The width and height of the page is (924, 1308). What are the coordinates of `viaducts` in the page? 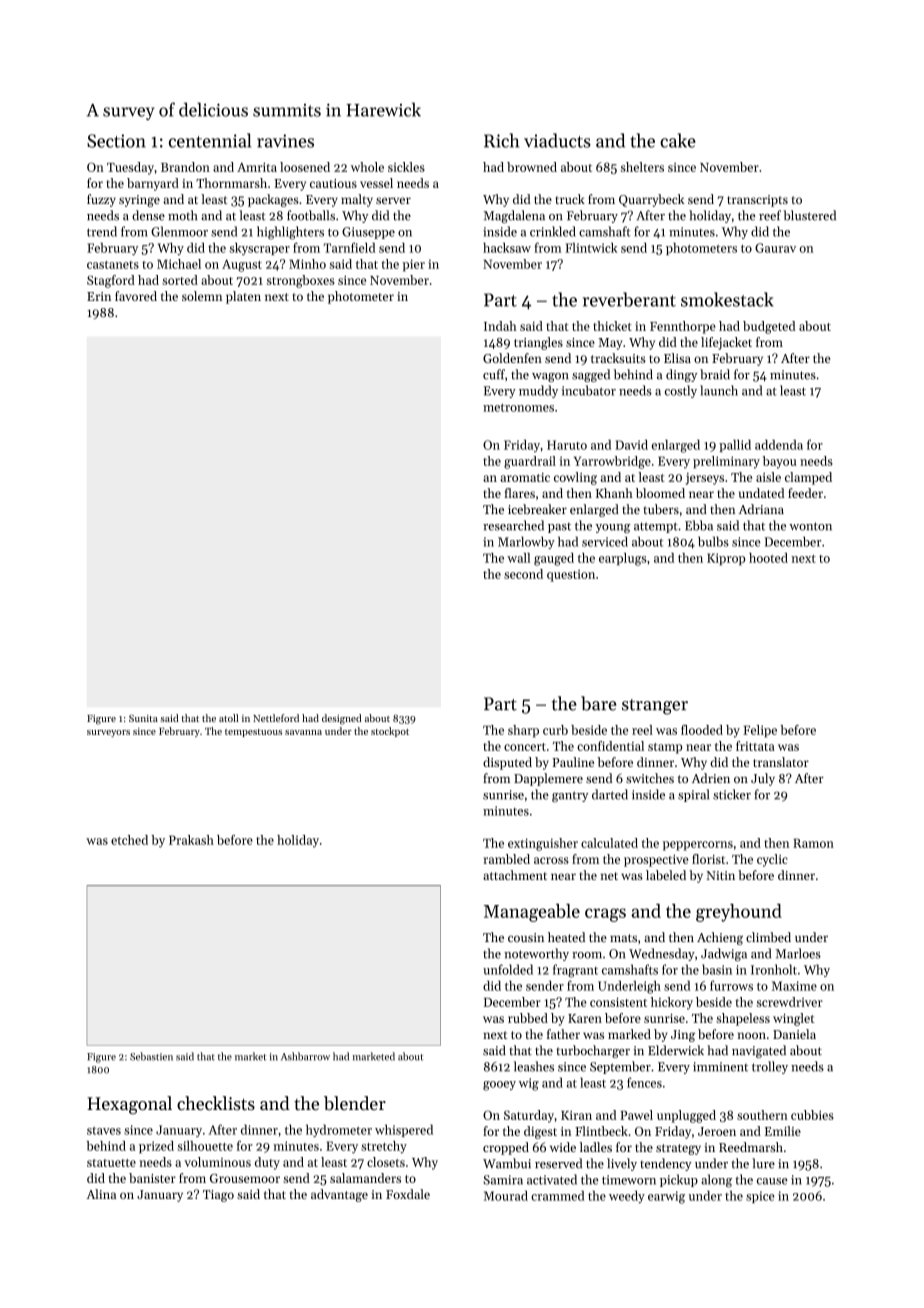 It's located at (557, 140).
